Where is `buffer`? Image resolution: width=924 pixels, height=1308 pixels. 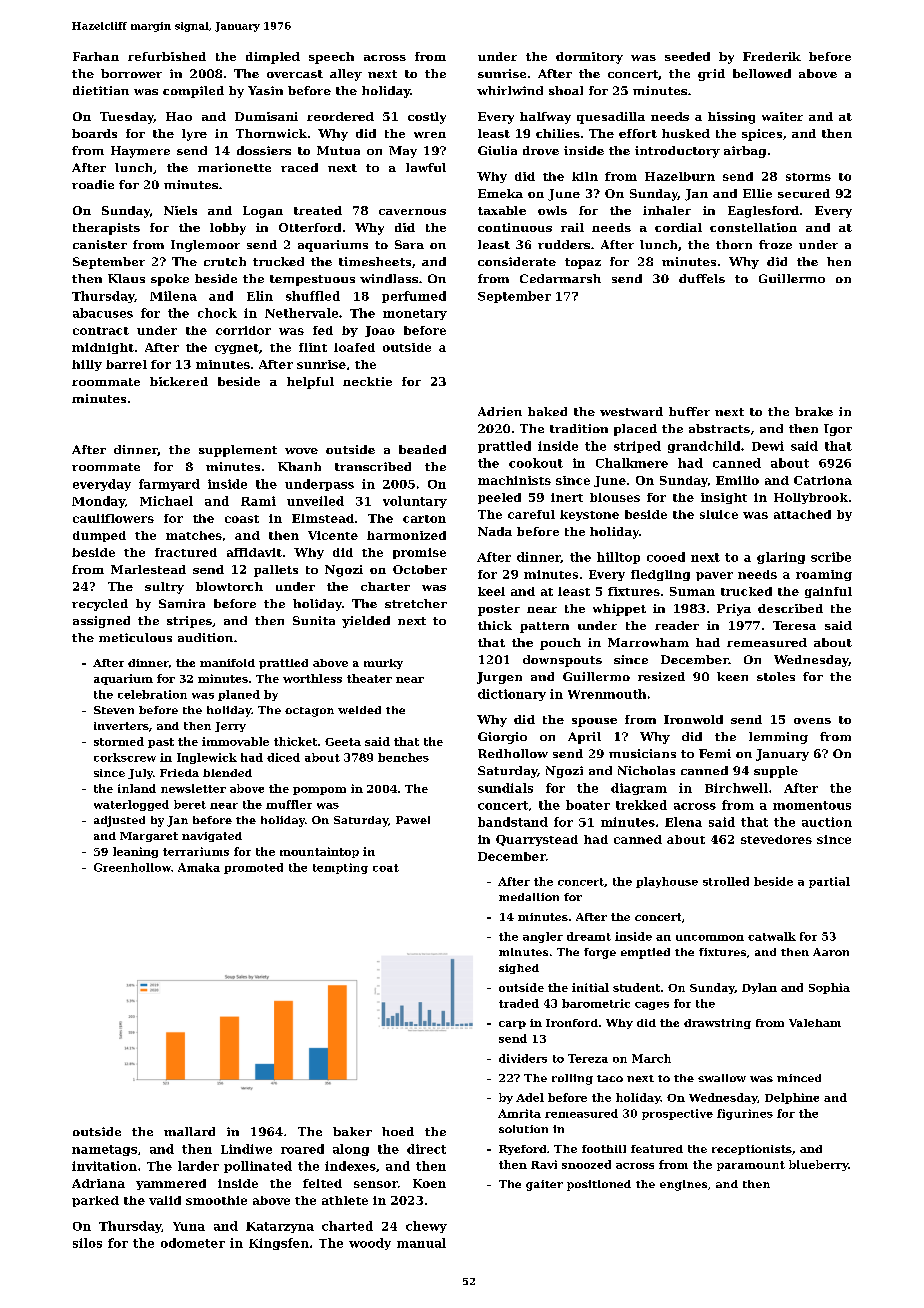 buffer is located at coordinates (689, 411).
